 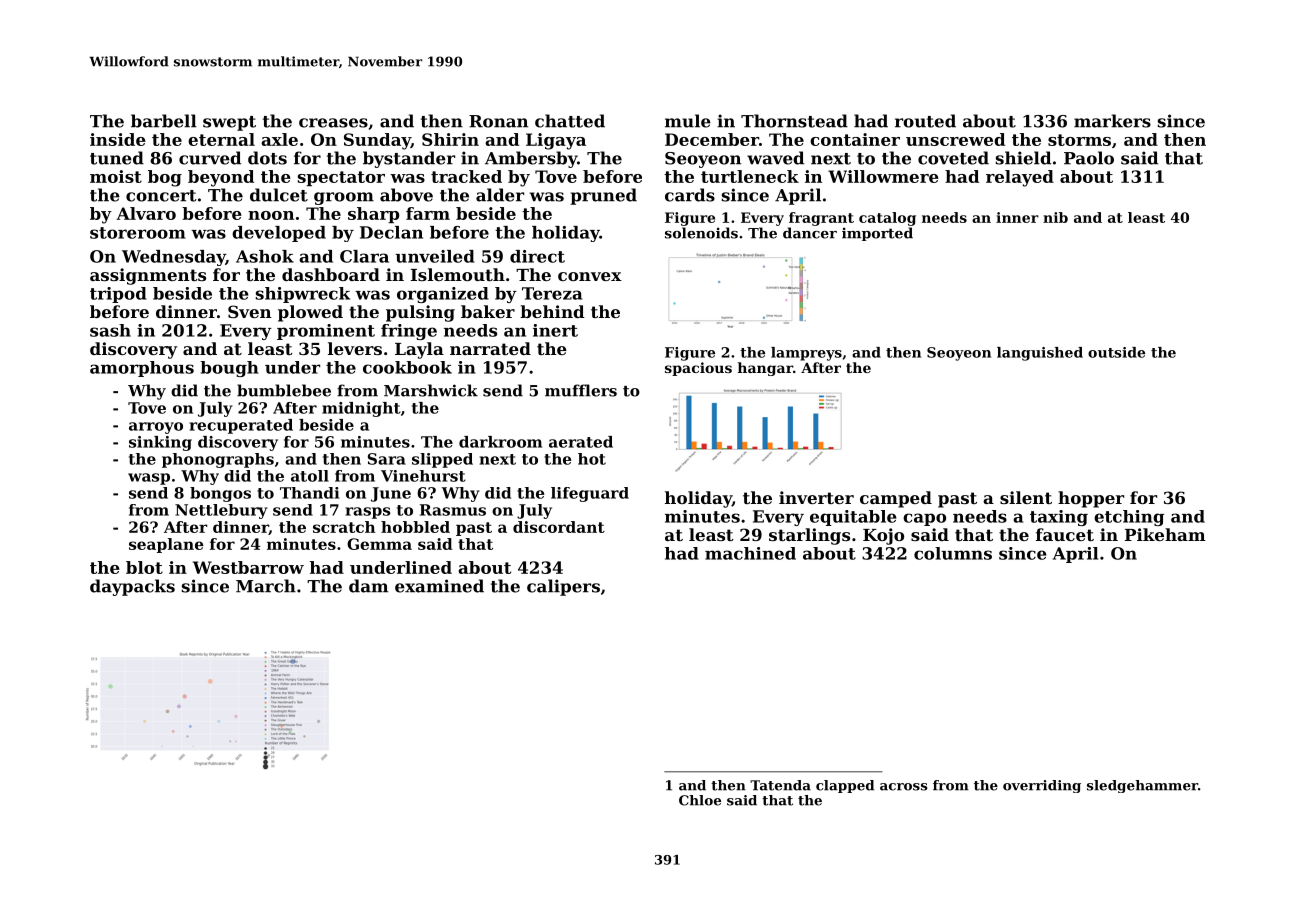 What do you see at coordinates (794, 121) in the screenshot?
I see `Thornstead` at bounding box center [794, 121].
